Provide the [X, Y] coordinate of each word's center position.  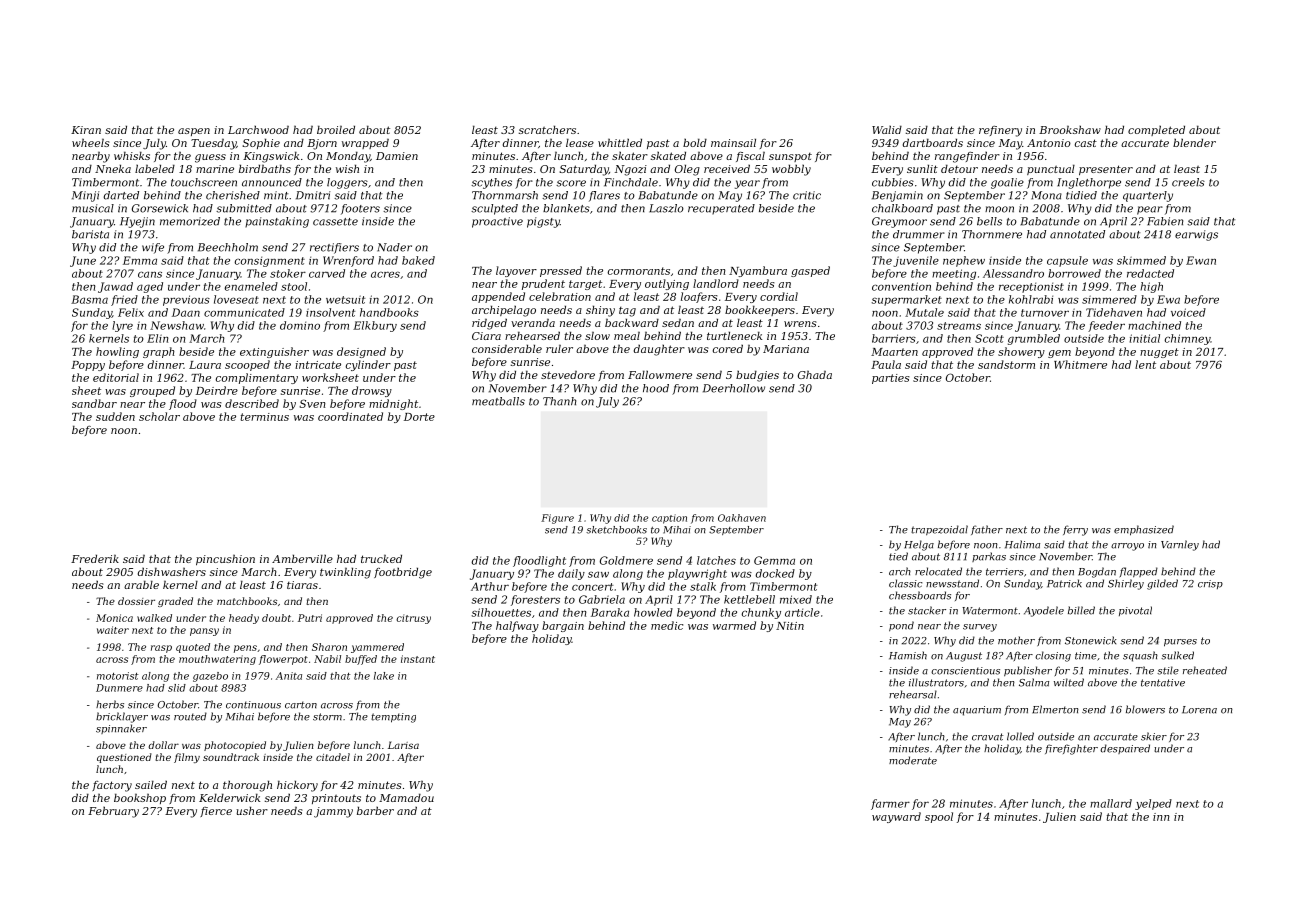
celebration [560, 296]
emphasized [1144, 530]
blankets [566, 208]
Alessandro [1013, 273]
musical [93, 208]
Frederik [95, 558]
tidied [1081, 195]
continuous [253, 705]
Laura [205, 365]
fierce [216, 812]
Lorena [1199, 710]
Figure [557, 519]
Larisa [403, 745]
